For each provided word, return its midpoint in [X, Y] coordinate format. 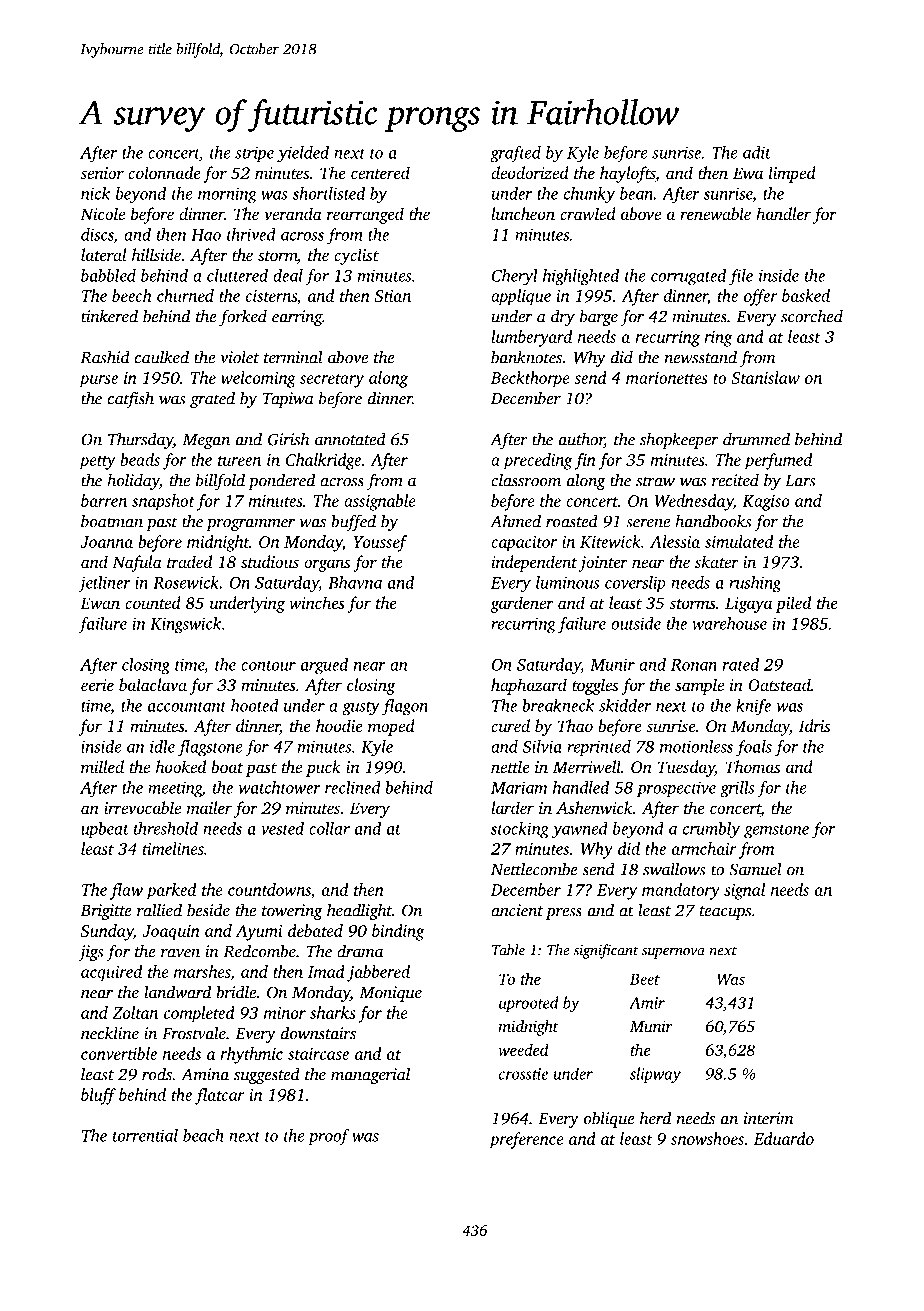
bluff [98, 1096]
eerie [97, 685]
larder [512, 807]
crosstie [523, 1074]
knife [753, 707]
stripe [254, 154]
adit [757, 152]
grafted [515, 154]
